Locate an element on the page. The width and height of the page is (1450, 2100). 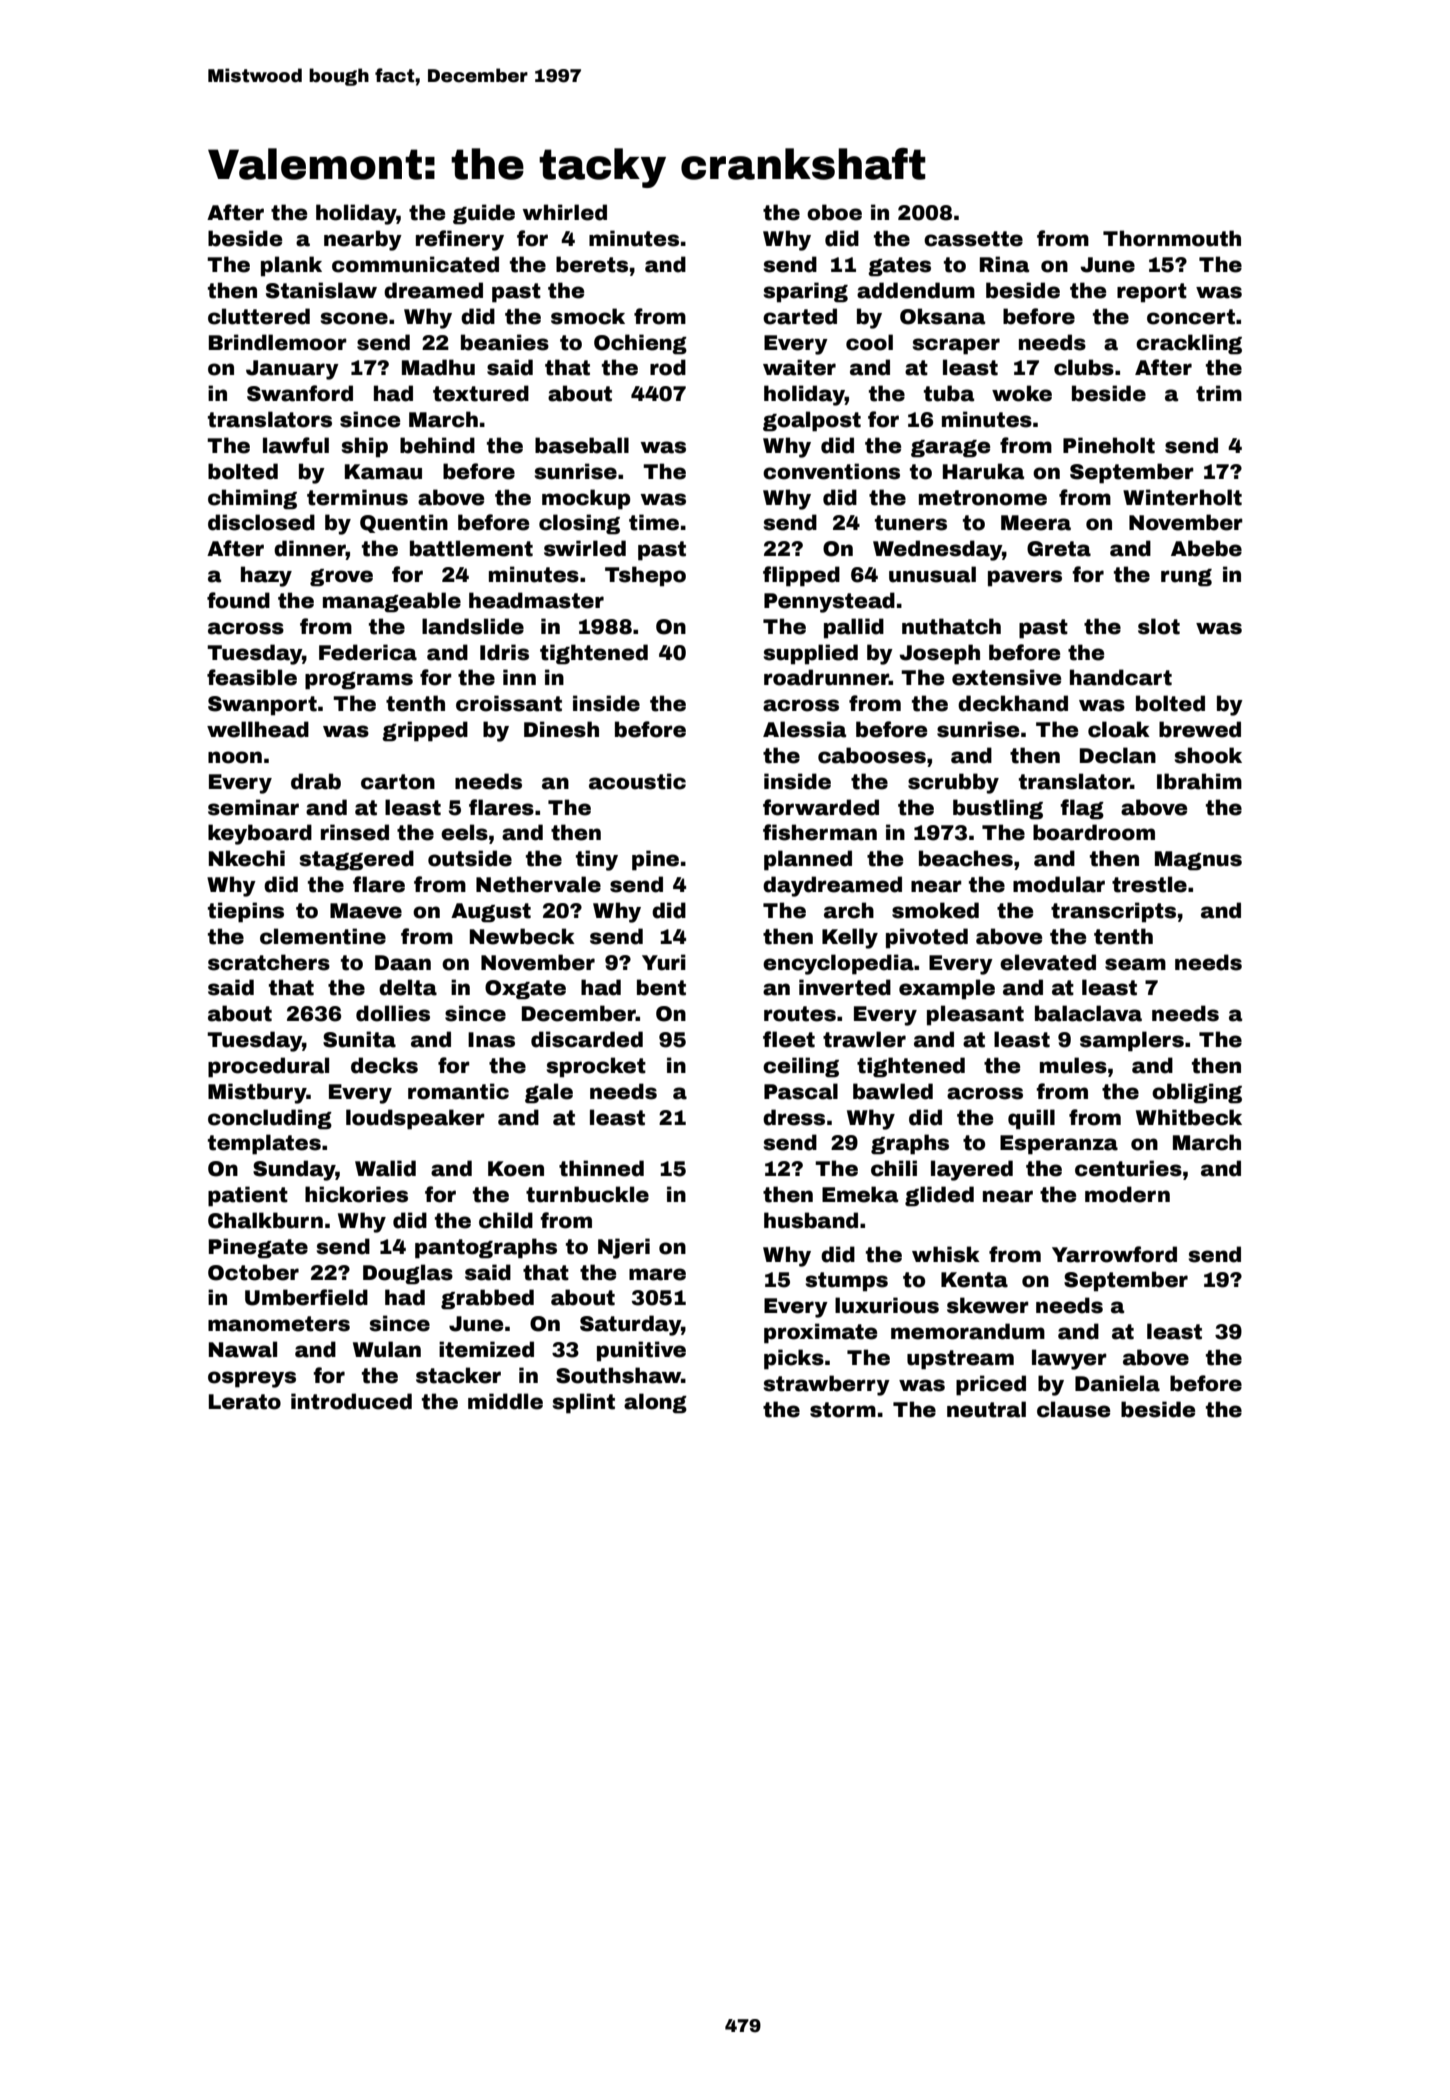
tiny is located at coordinates (597, 860).
